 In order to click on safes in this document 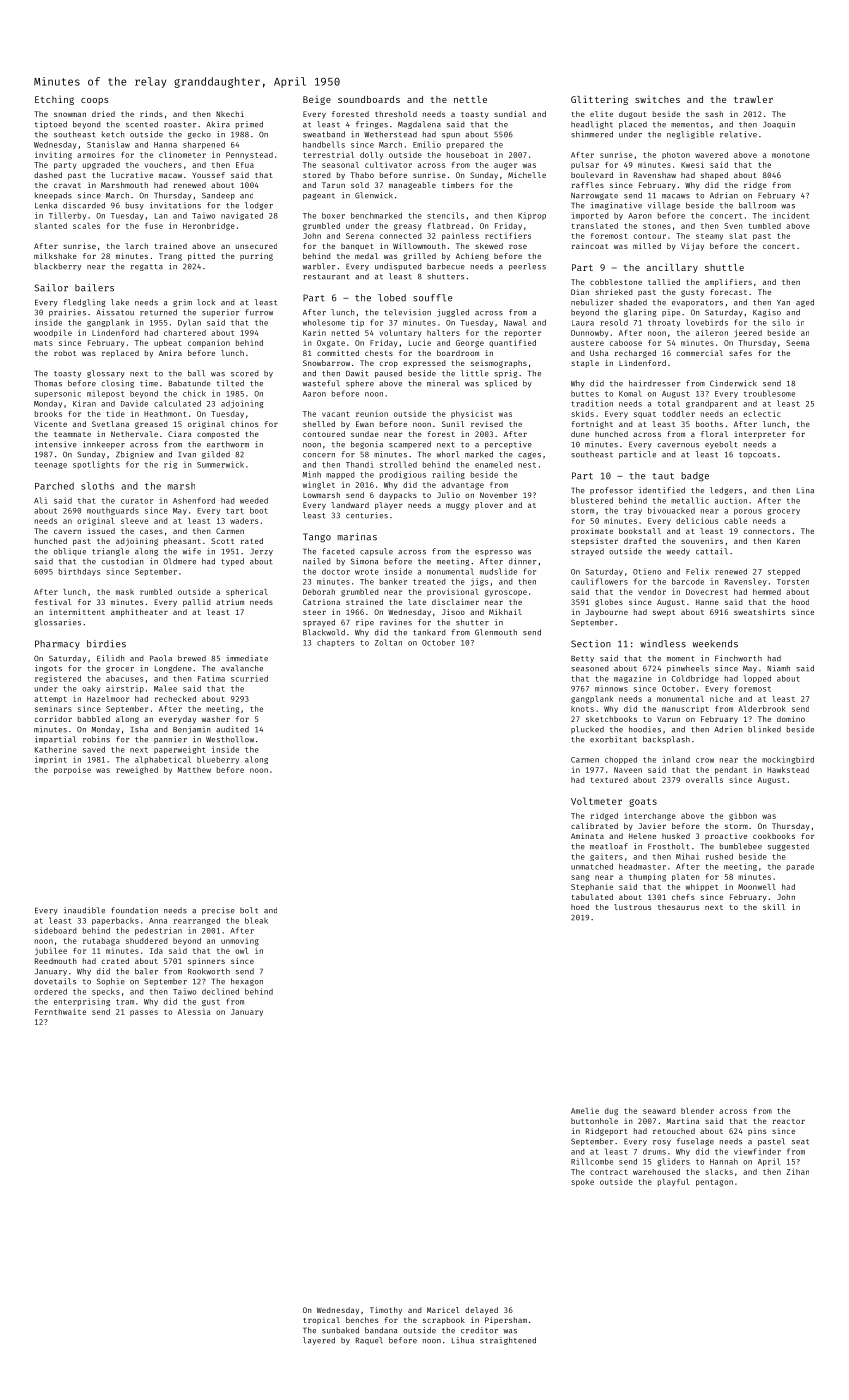, I will do `click(740, 353)`.
